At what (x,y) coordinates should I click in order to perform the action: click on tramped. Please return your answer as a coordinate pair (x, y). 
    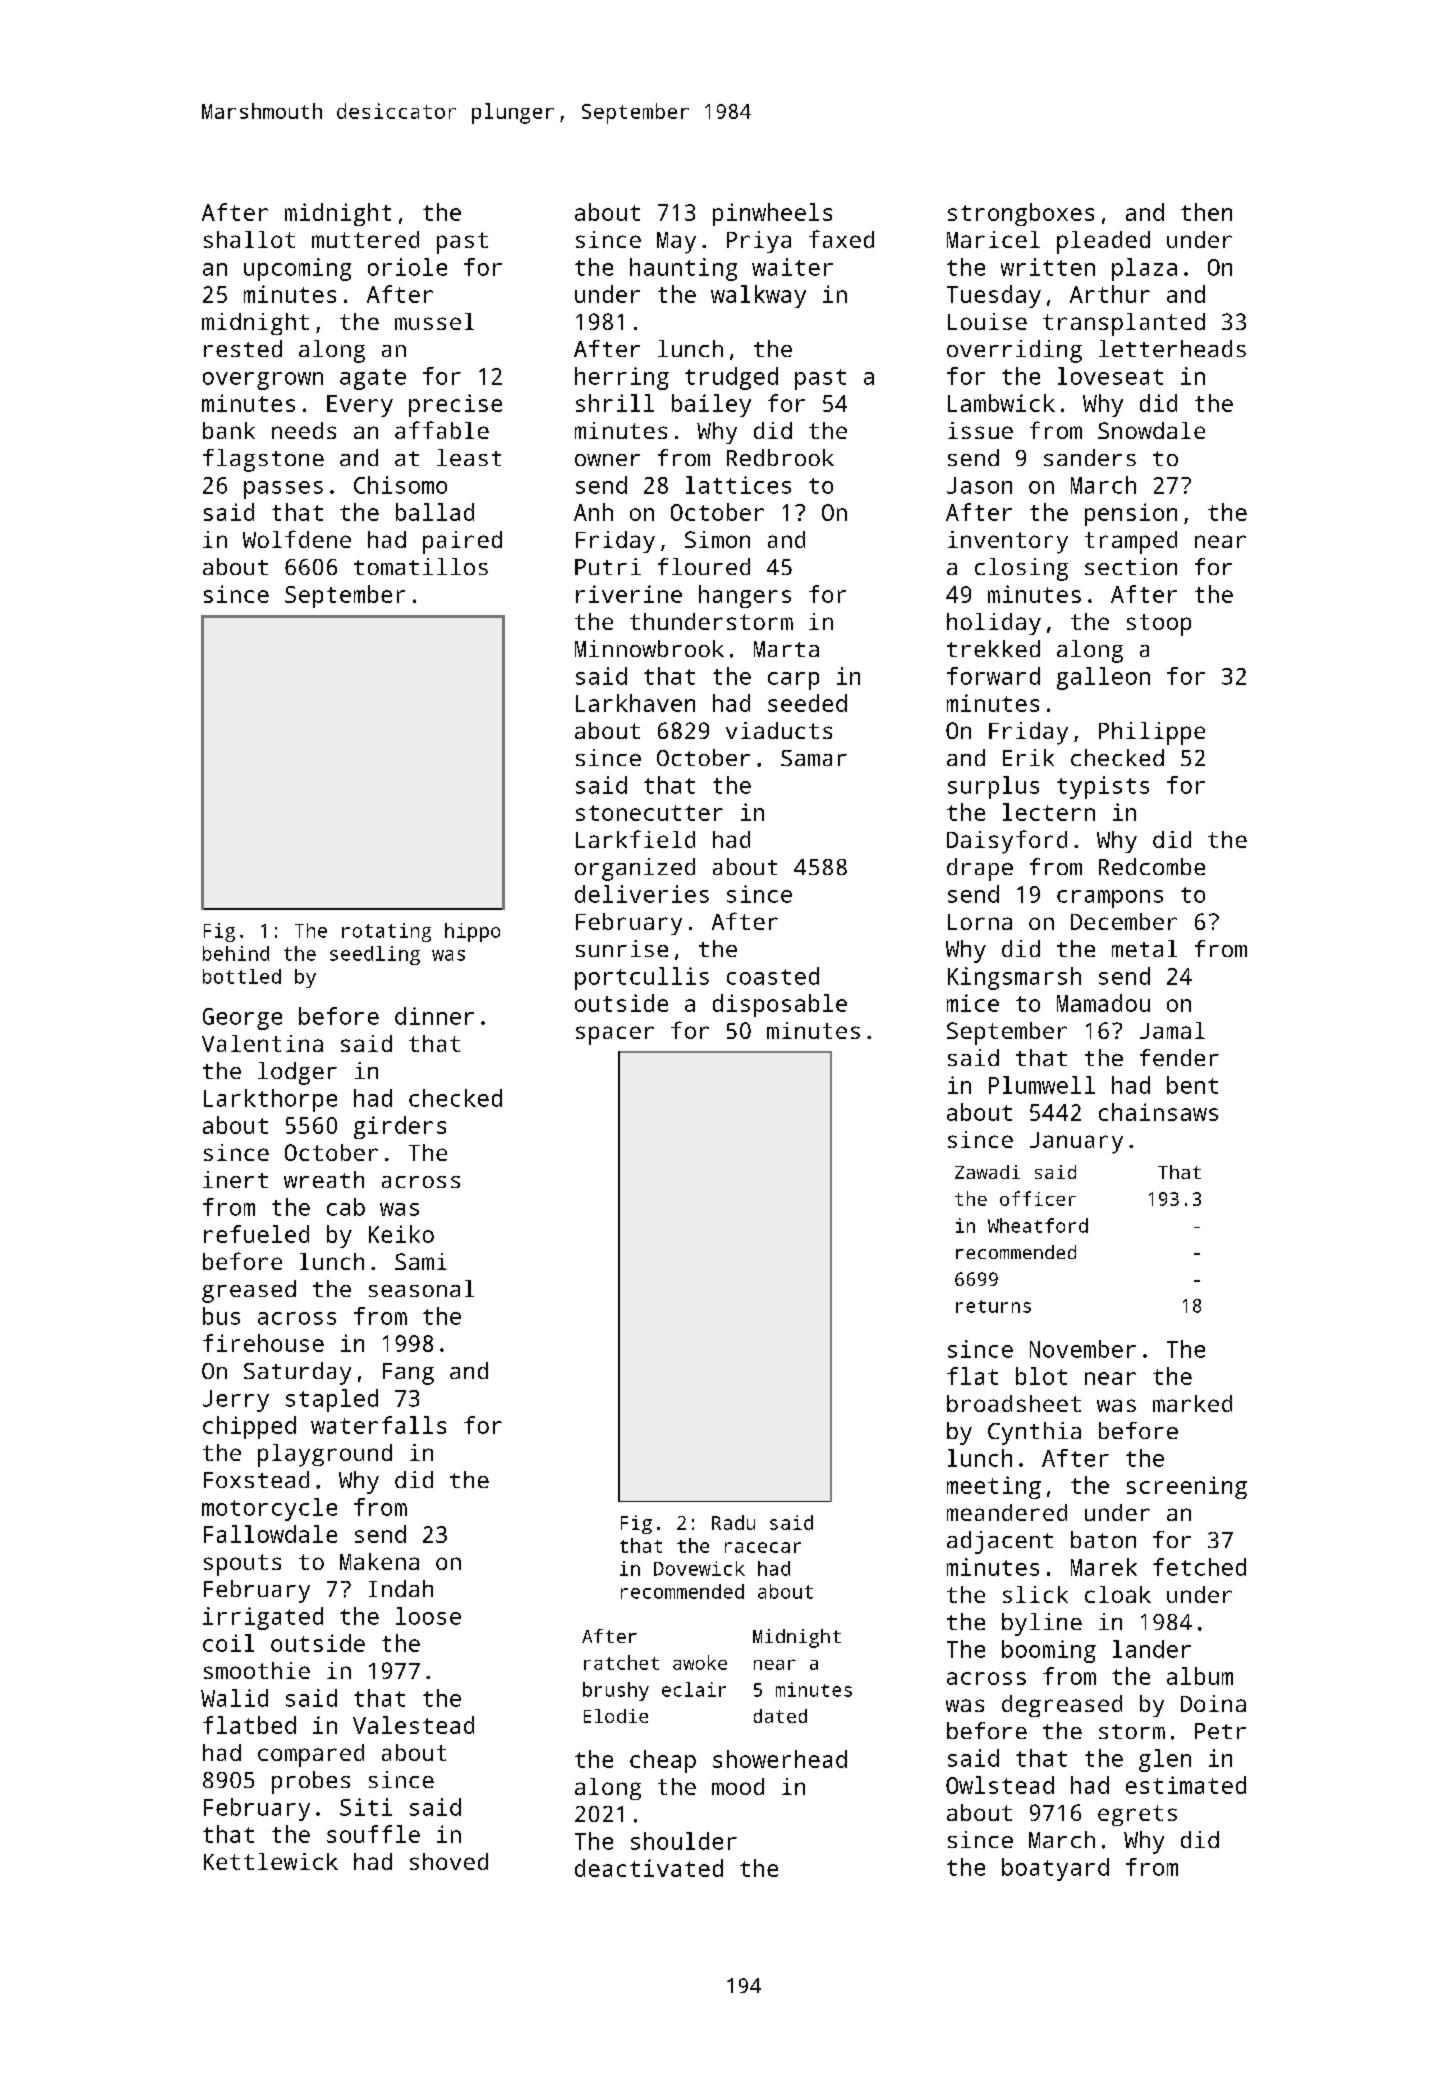
    Looking at the image, I should click on (1131, 542).
